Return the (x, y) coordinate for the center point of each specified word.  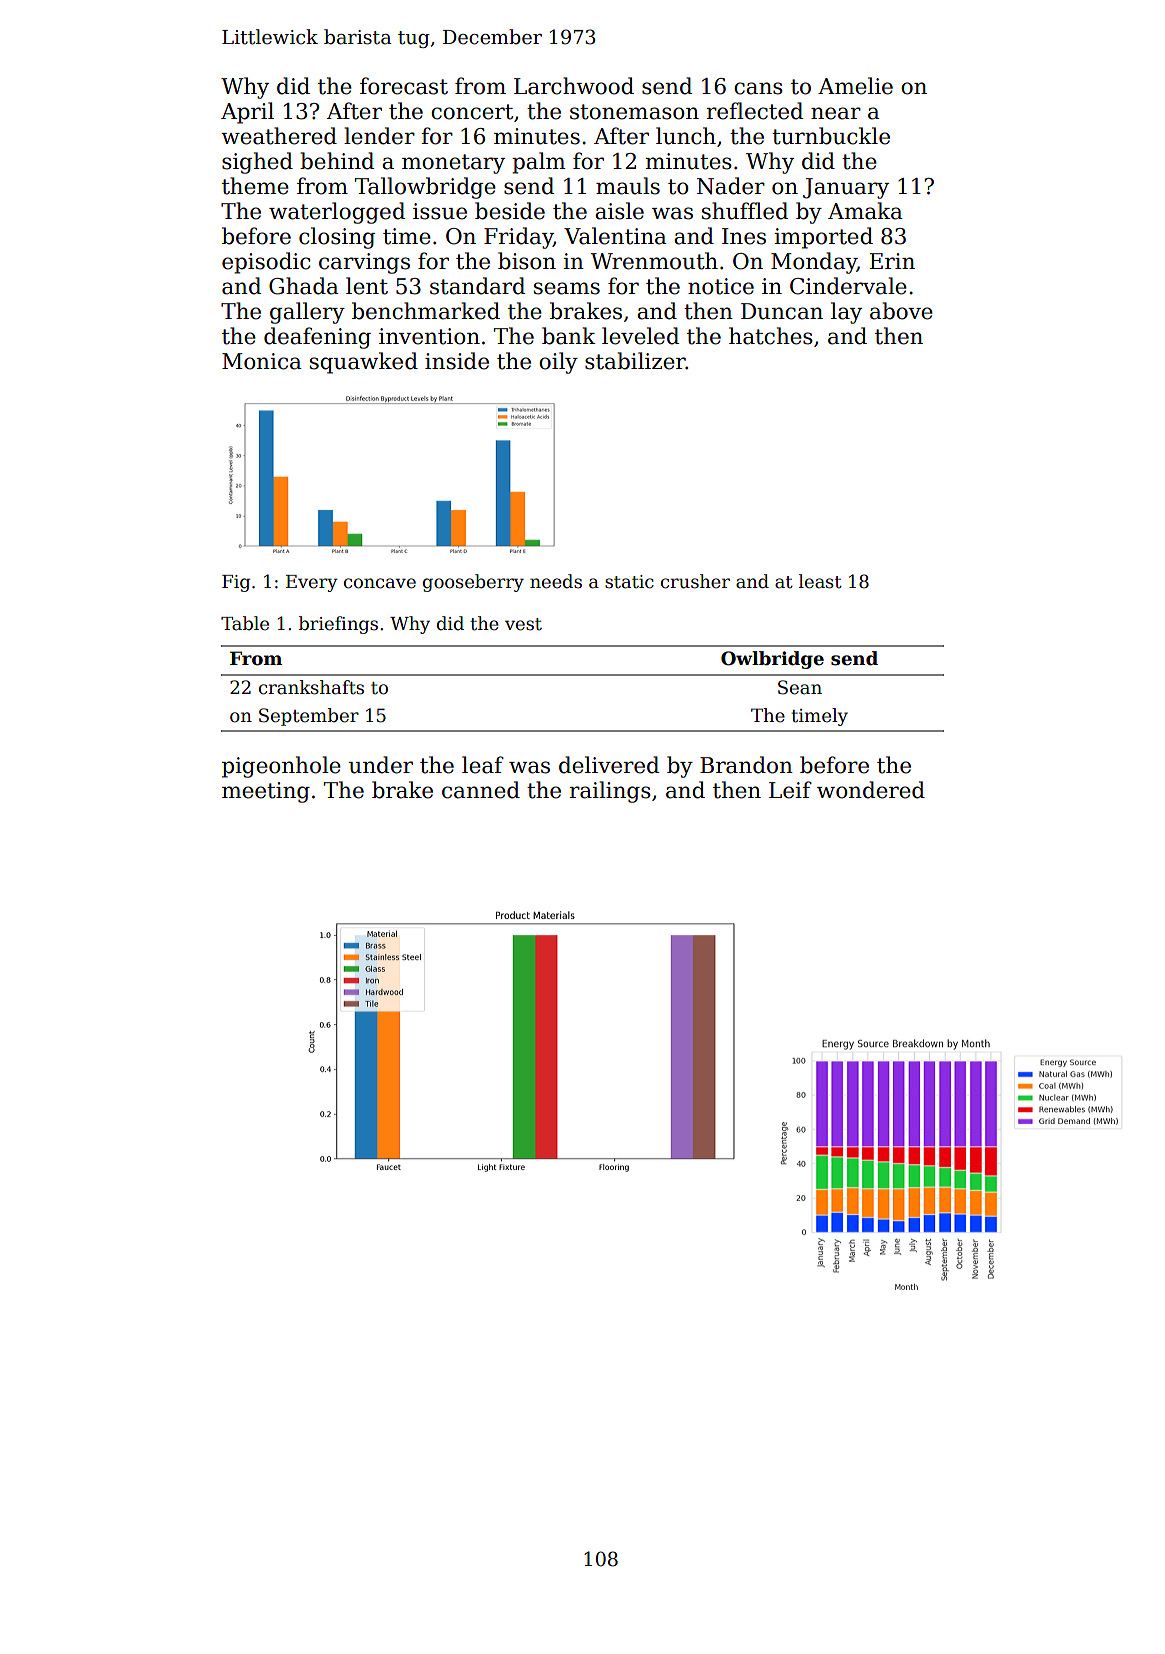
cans (758, 88)
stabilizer (635, 361)
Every (312, 583)
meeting (266, 792)
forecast (404, 86)
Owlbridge (772, 660)
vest (523, 624)
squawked (364, 363)
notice (721, 286)
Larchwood (574, 86)
